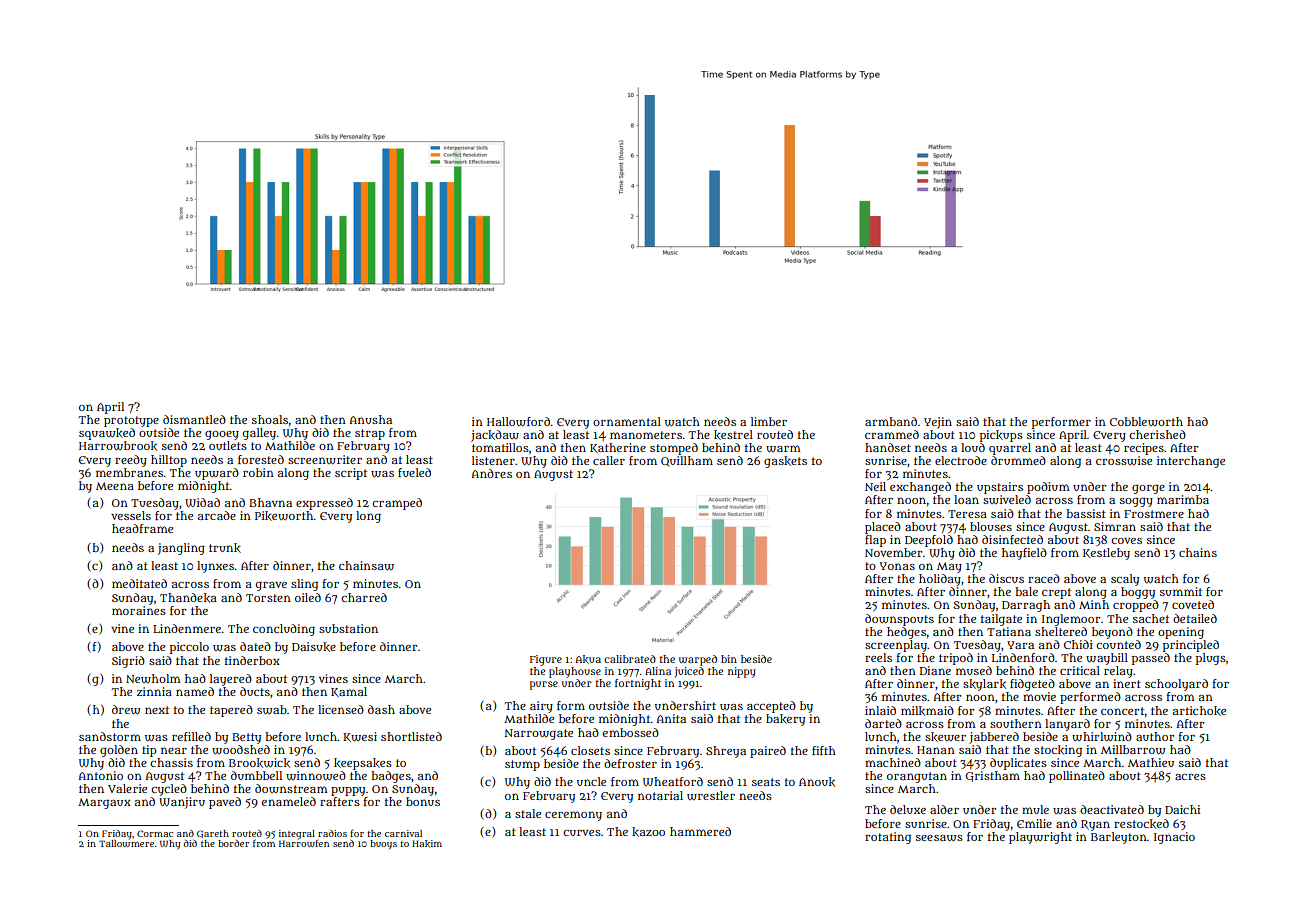 This image has height=924, width=1308. What do you see at coordinates (546, 660) in the image?
I see `Figure` at bounding box center [546, 660].
